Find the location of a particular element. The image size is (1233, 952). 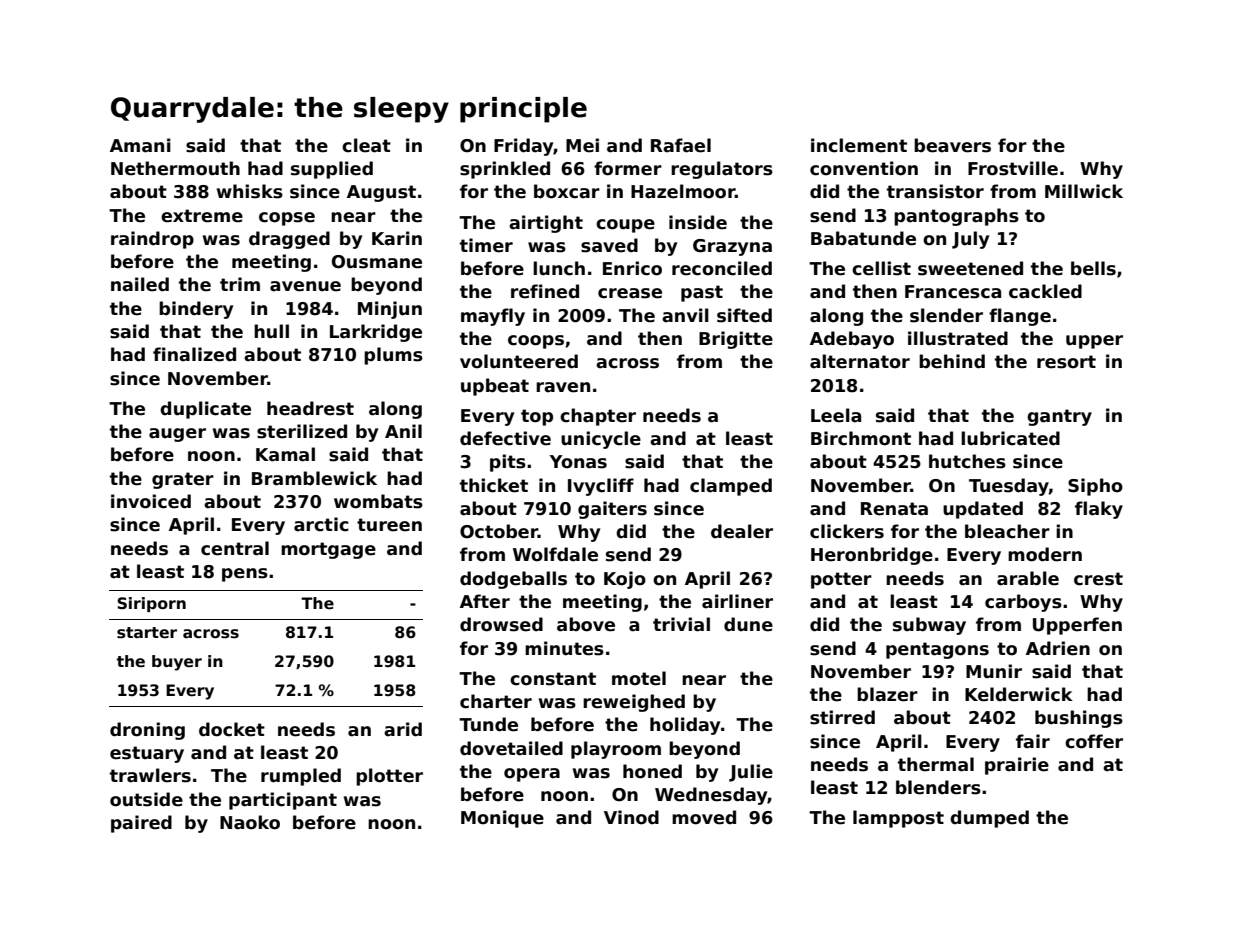

mortgage is located at coordinates (328, 550).
